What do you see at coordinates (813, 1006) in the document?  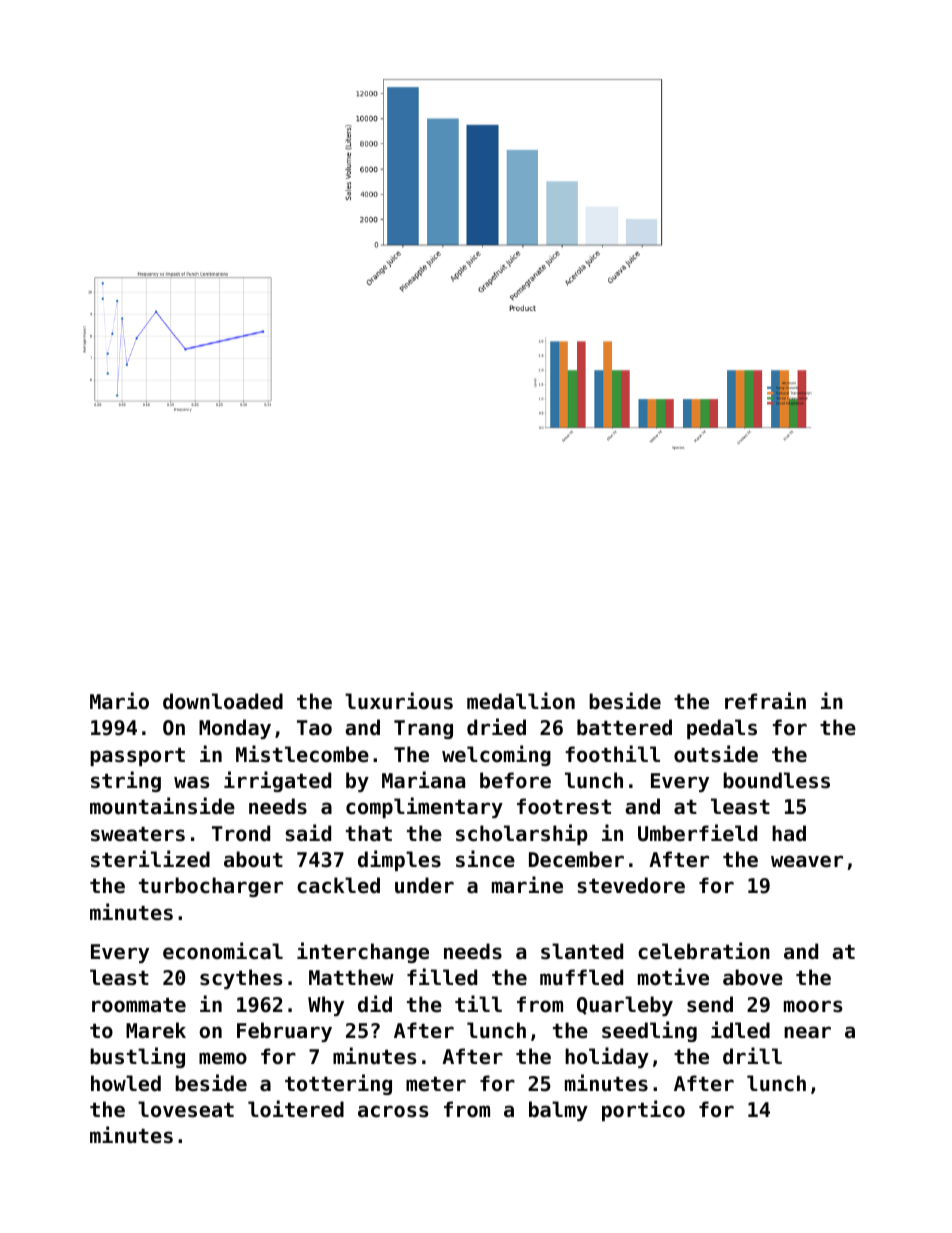 I see `moors` at bounding box center [813, 1006].
